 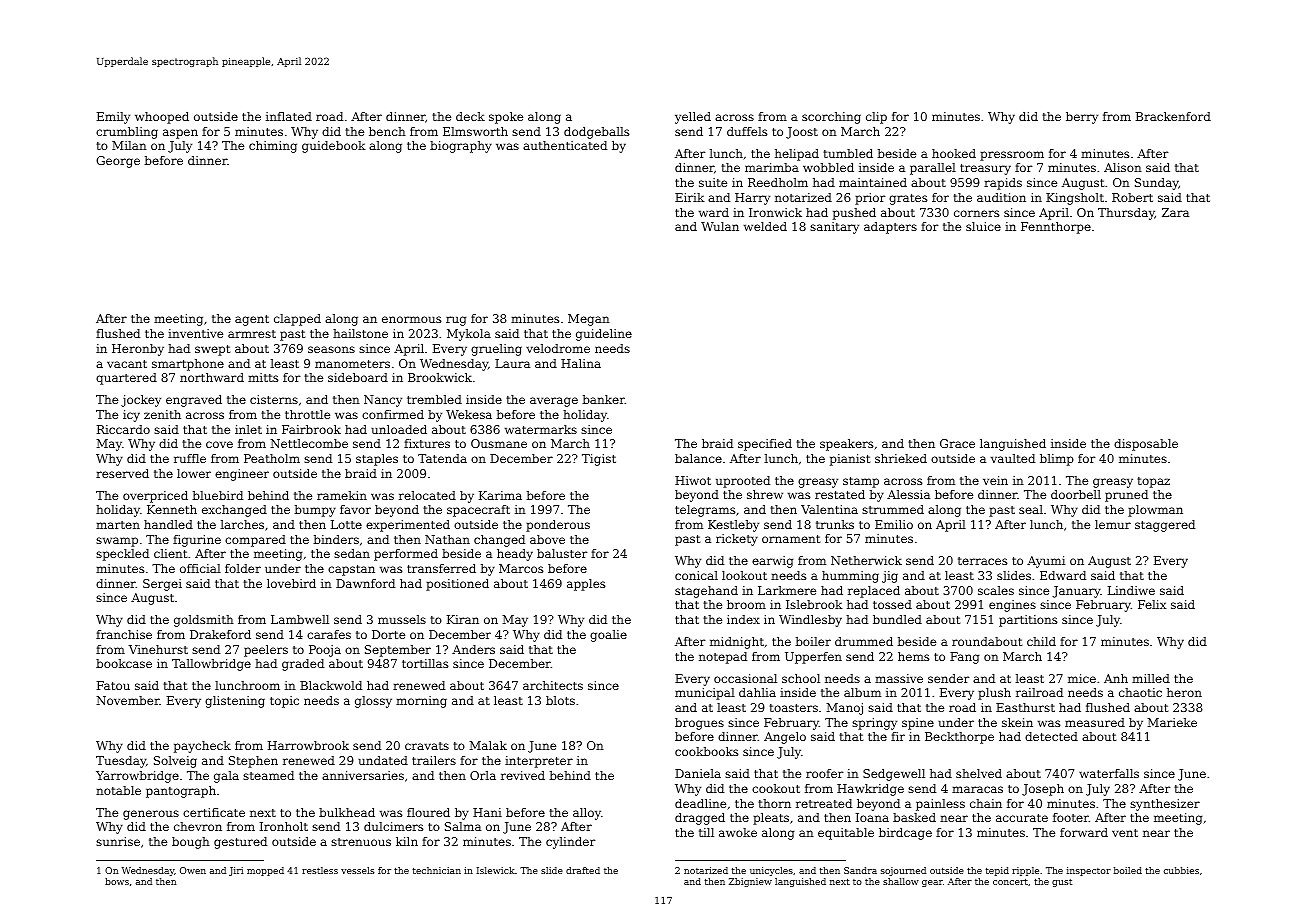 I want to click on Daniela, so click(x=698, y=773).
